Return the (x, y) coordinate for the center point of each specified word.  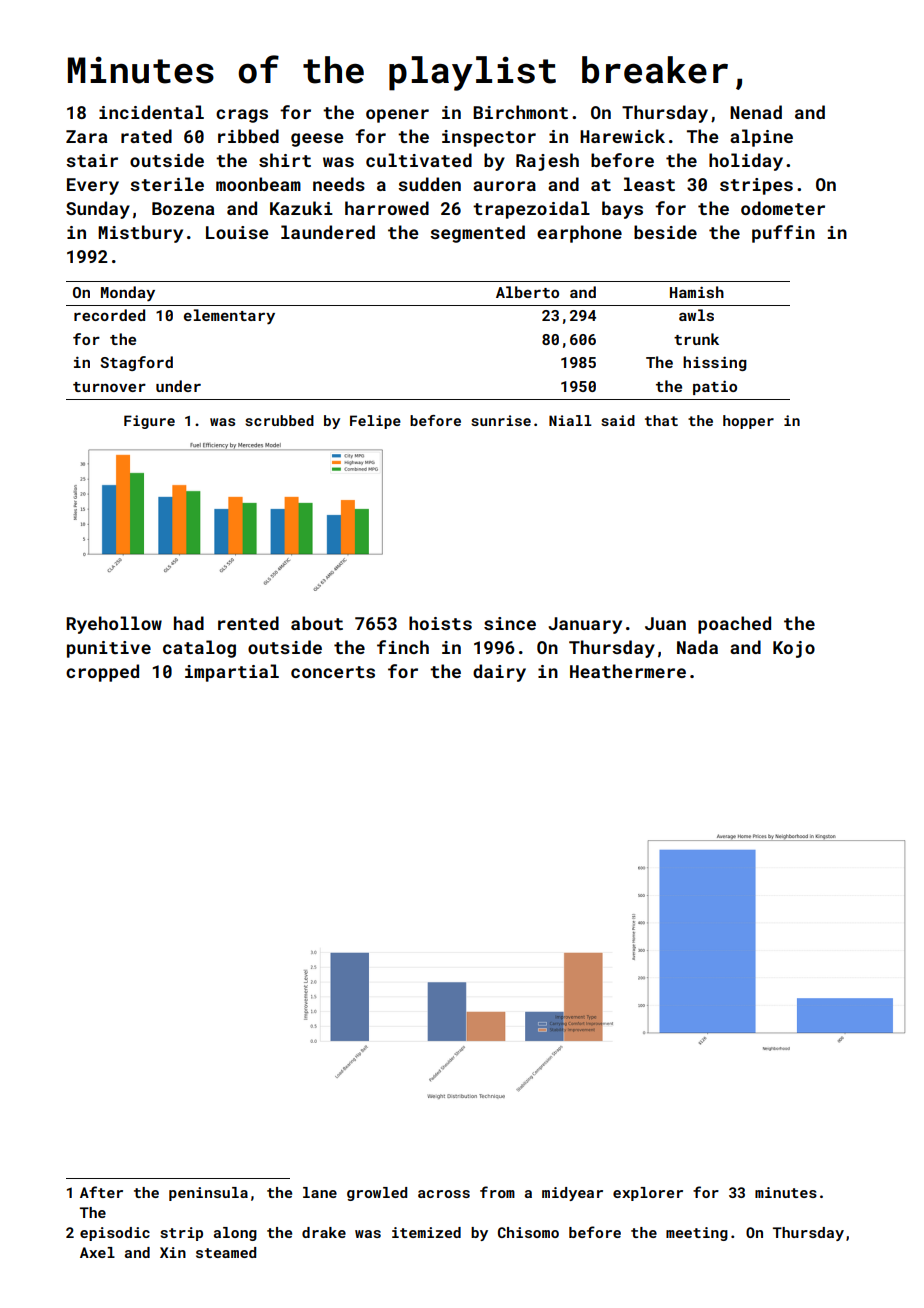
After (101, 1192)
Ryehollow (114, 625)
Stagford (136, 363)
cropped (102, 673)
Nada (697, 647)
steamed (226, 1252)
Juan (665, 623)
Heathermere (628, 671)
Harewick (622, 136)
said (618, 420)
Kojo (794, 649)
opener (397, 116)
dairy (499, 673)
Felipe (375, 422)
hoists (440, 623)
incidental (151, 112)
